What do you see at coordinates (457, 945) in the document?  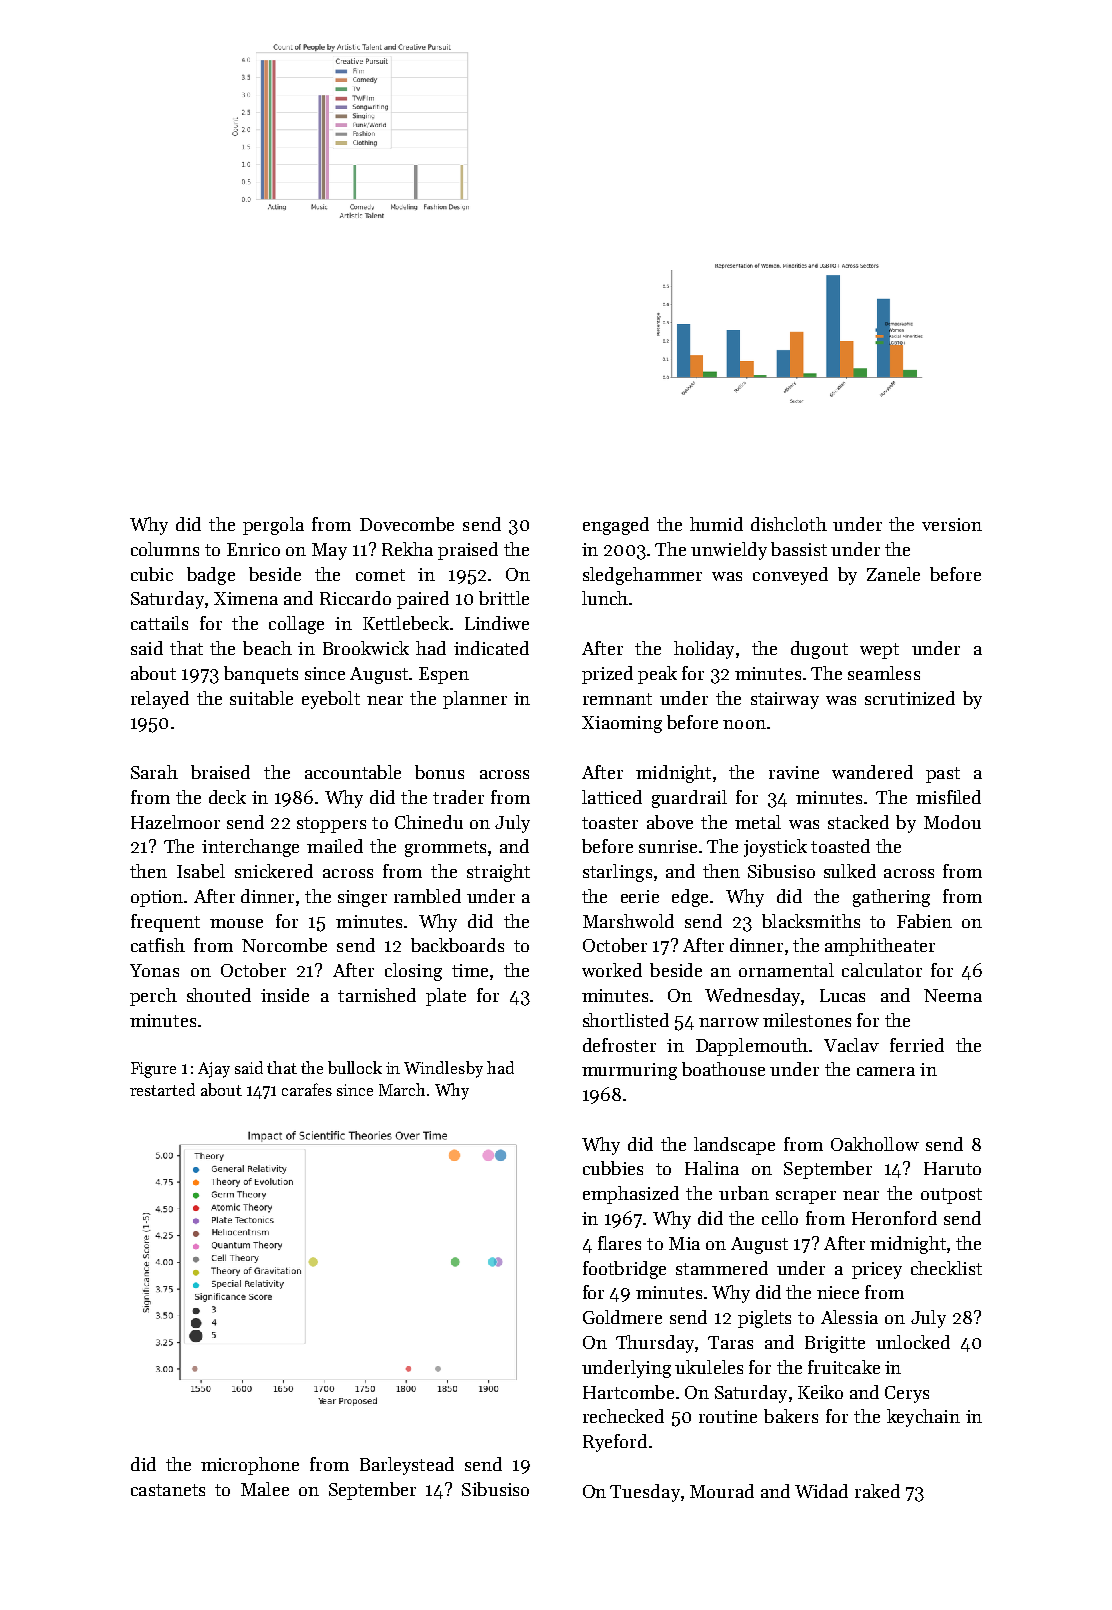 I see `backboards` at bounding box center [457, 945].
